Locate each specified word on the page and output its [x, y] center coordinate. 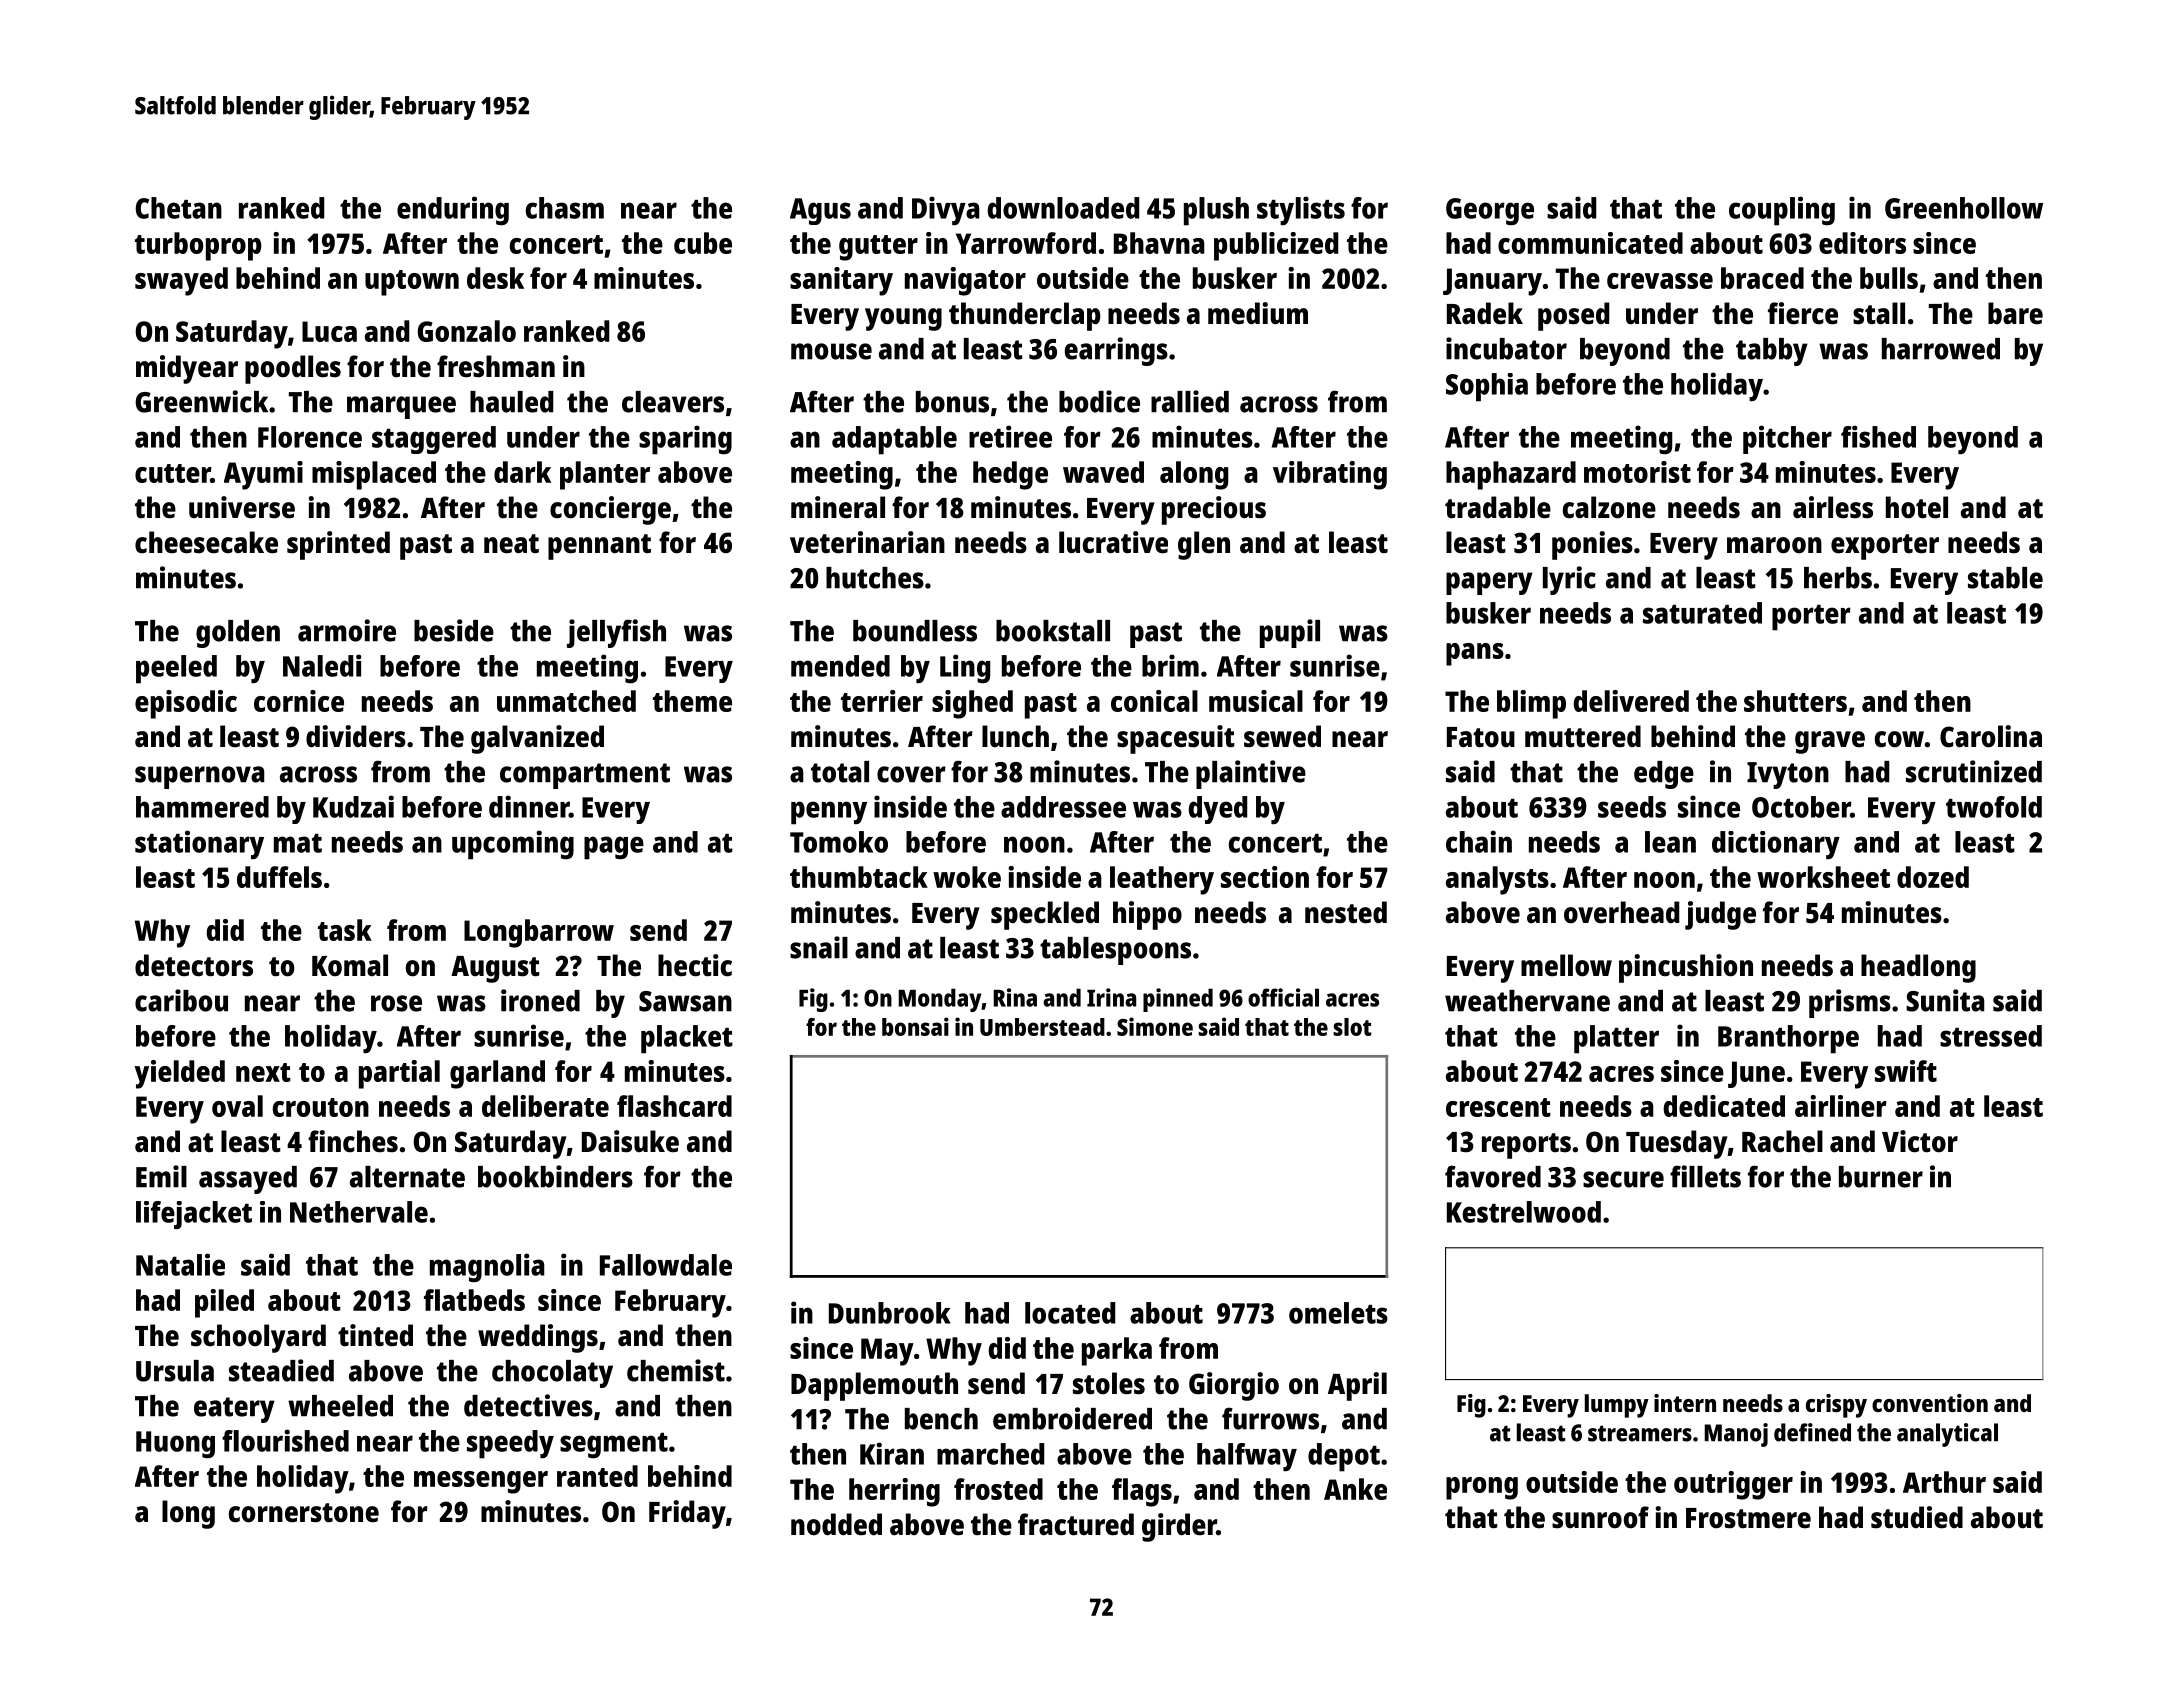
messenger [481, 1482]
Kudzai [353, 806]
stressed [1991, 1036]
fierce [1803, 313]
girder [1179, 1527]
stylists [1301, 211]
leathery [1162, 880]
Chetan [178, 208]
